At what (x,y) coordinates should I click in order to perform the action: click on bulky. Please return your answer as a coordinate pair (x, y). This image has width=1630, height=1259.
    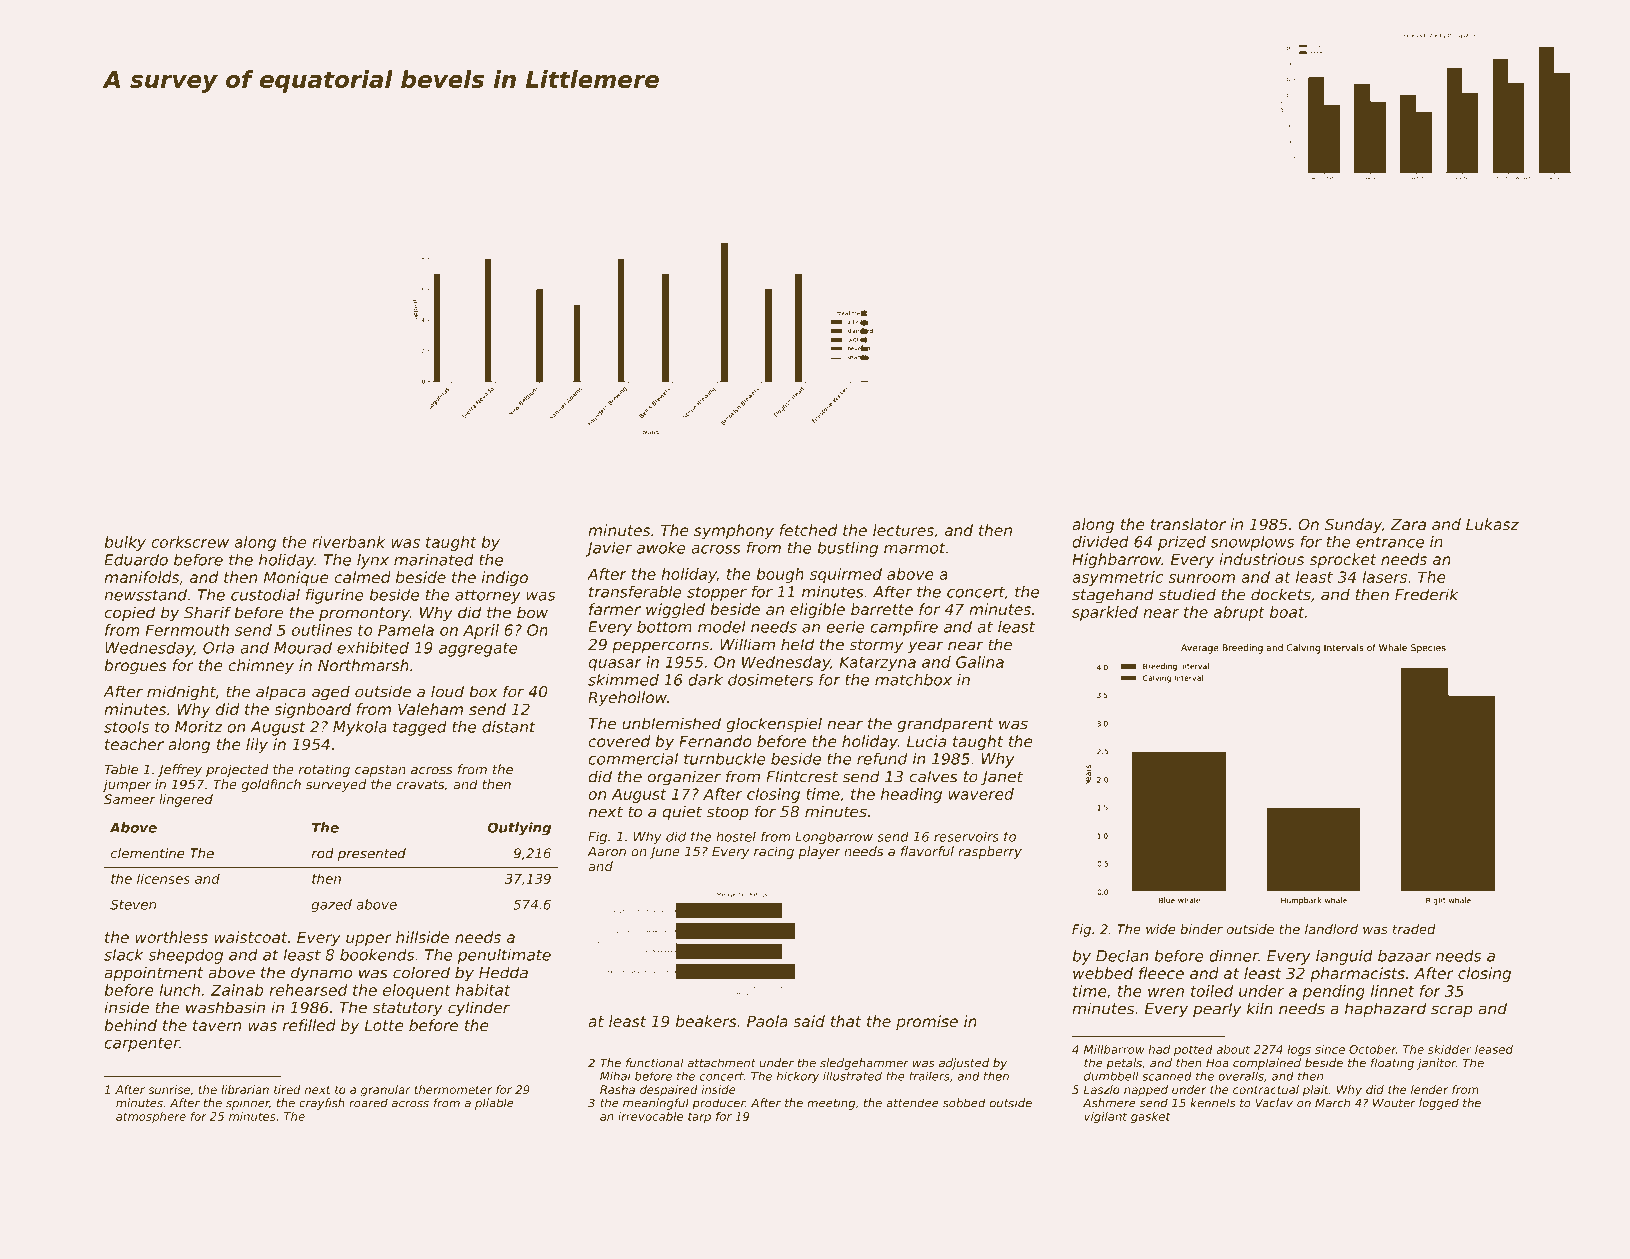
    Looking at the image, I should click on (125, 543).
